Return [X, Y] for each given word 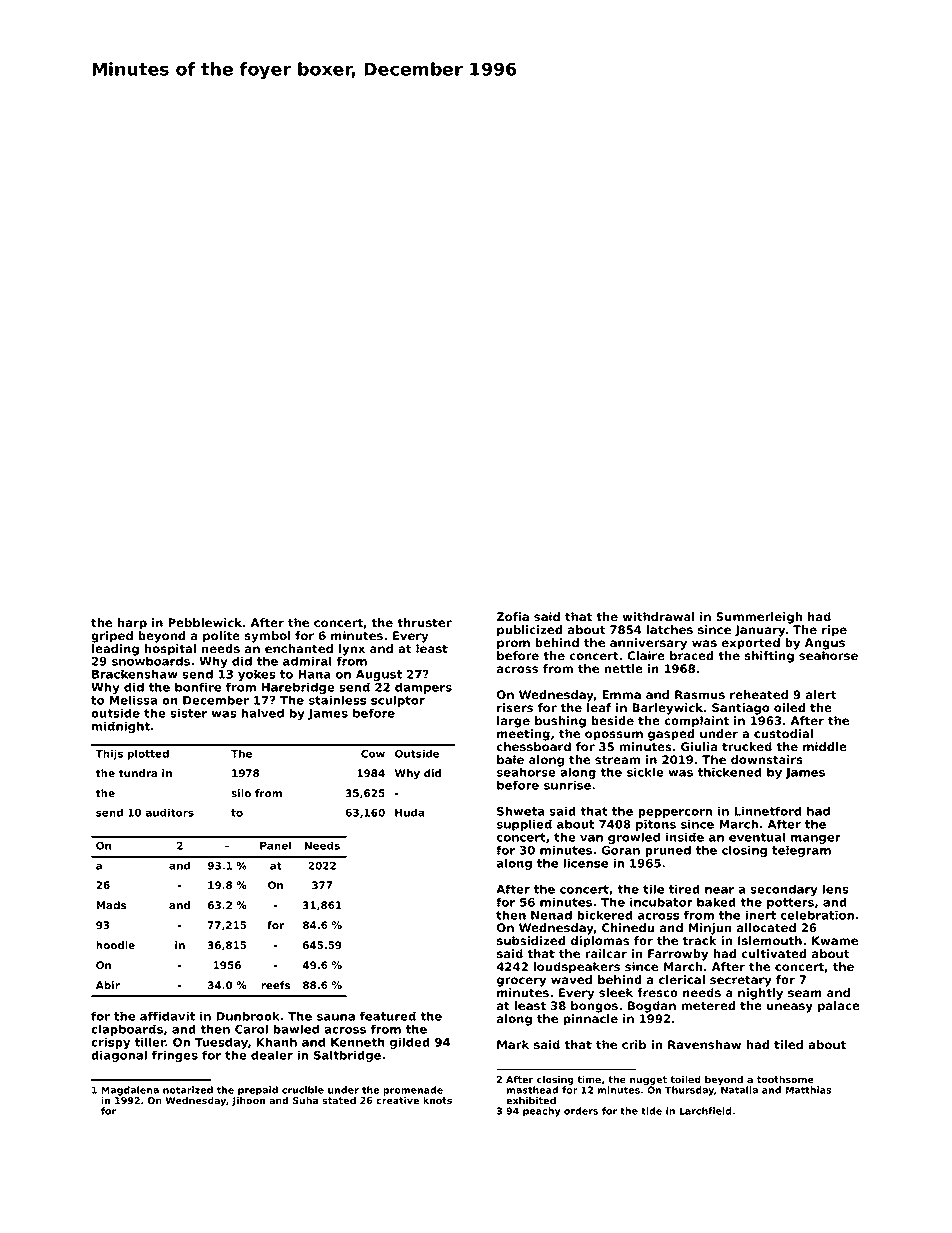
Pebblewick [205, 622]
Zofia [512, 616]
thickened [730, 772]
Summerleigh [759, 618]
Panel [275, 845]
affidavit [167, 1016]
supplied [524, 825]
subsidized [531, 940]
